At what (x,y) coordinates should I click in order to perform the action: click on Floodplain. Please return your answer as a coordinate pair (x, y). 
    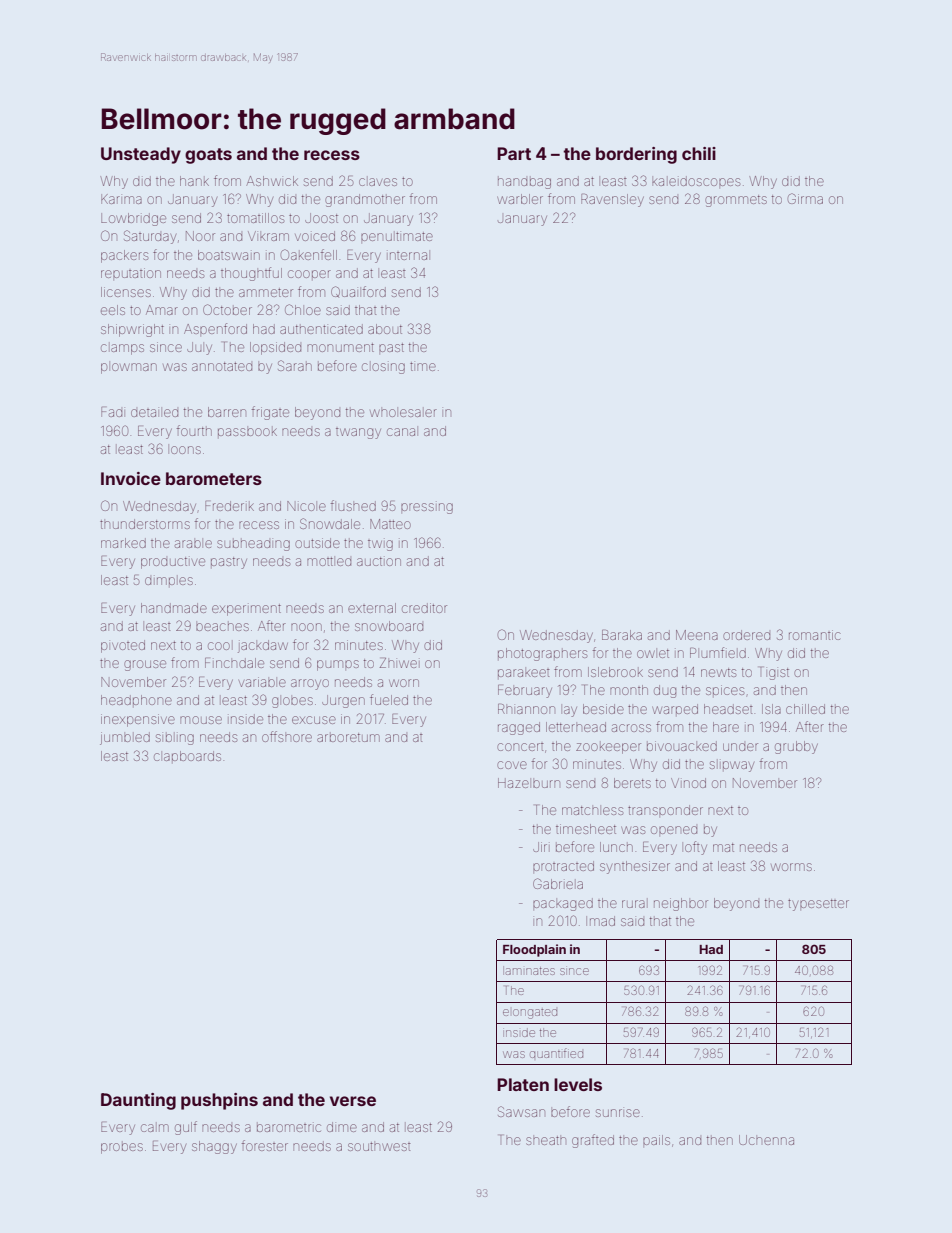
    Looking at the image, I should click on (534, 950).
